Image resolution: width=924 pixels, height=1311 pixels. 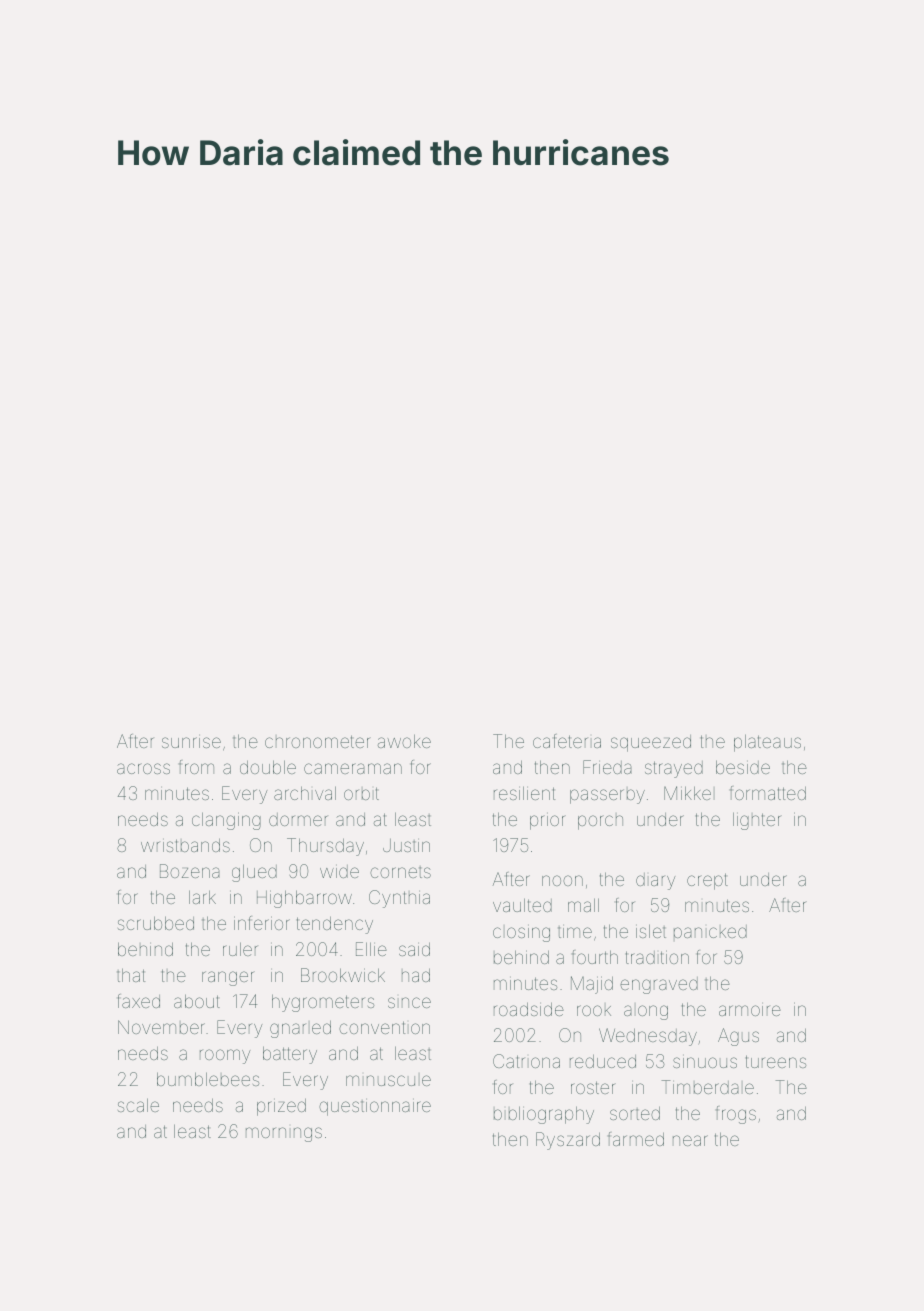 What do you see at coordinates (567, 741) in the document?
I see `cafeteria` at bounding box center [567, 741].
